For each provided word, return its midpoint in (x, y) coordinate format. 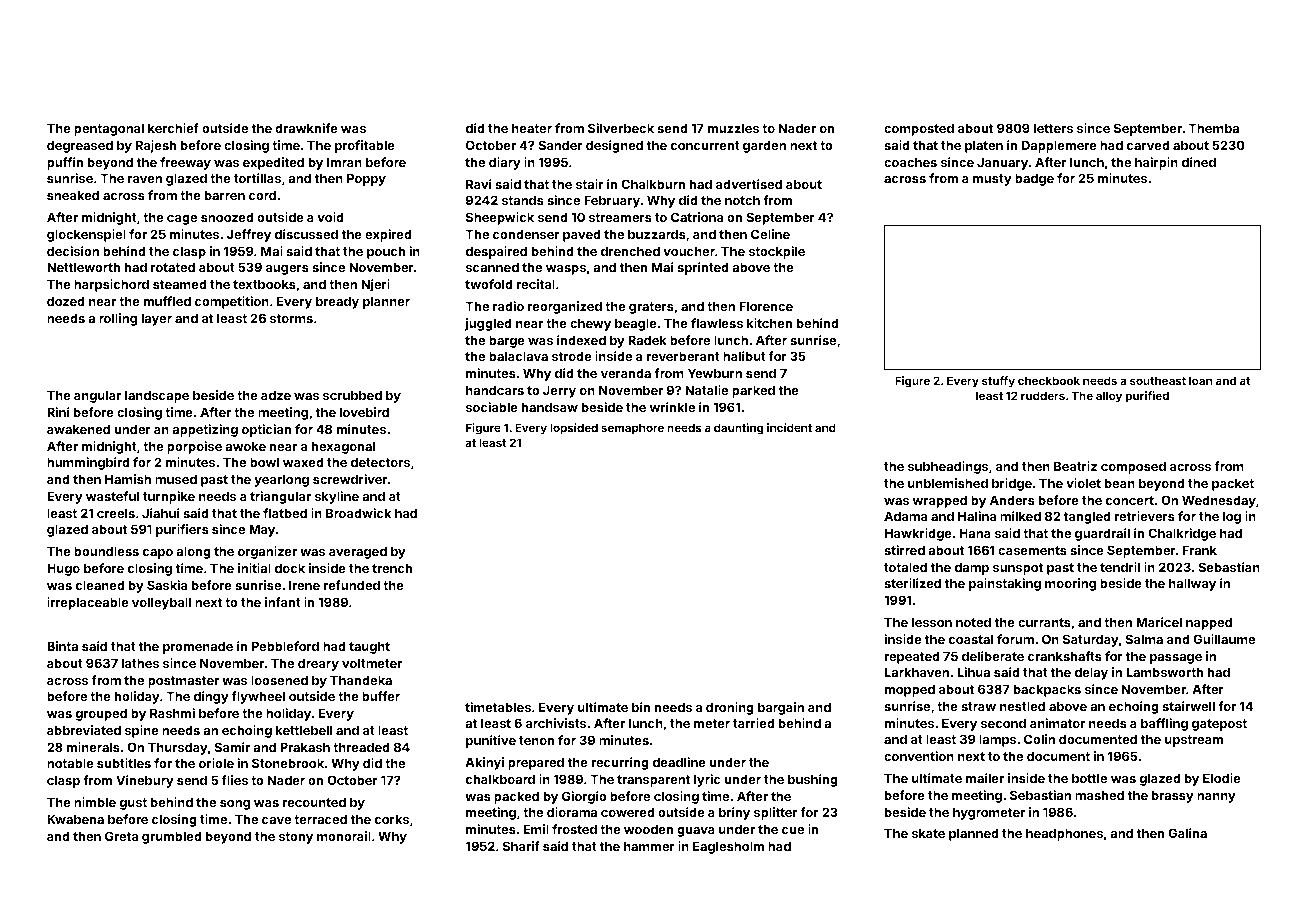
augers (287, 270)
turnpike (169, 497)
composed (1133, 467)
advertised (749, 184)
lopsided (574, 429)
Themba (1213, 128)
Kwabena (75, 819)
